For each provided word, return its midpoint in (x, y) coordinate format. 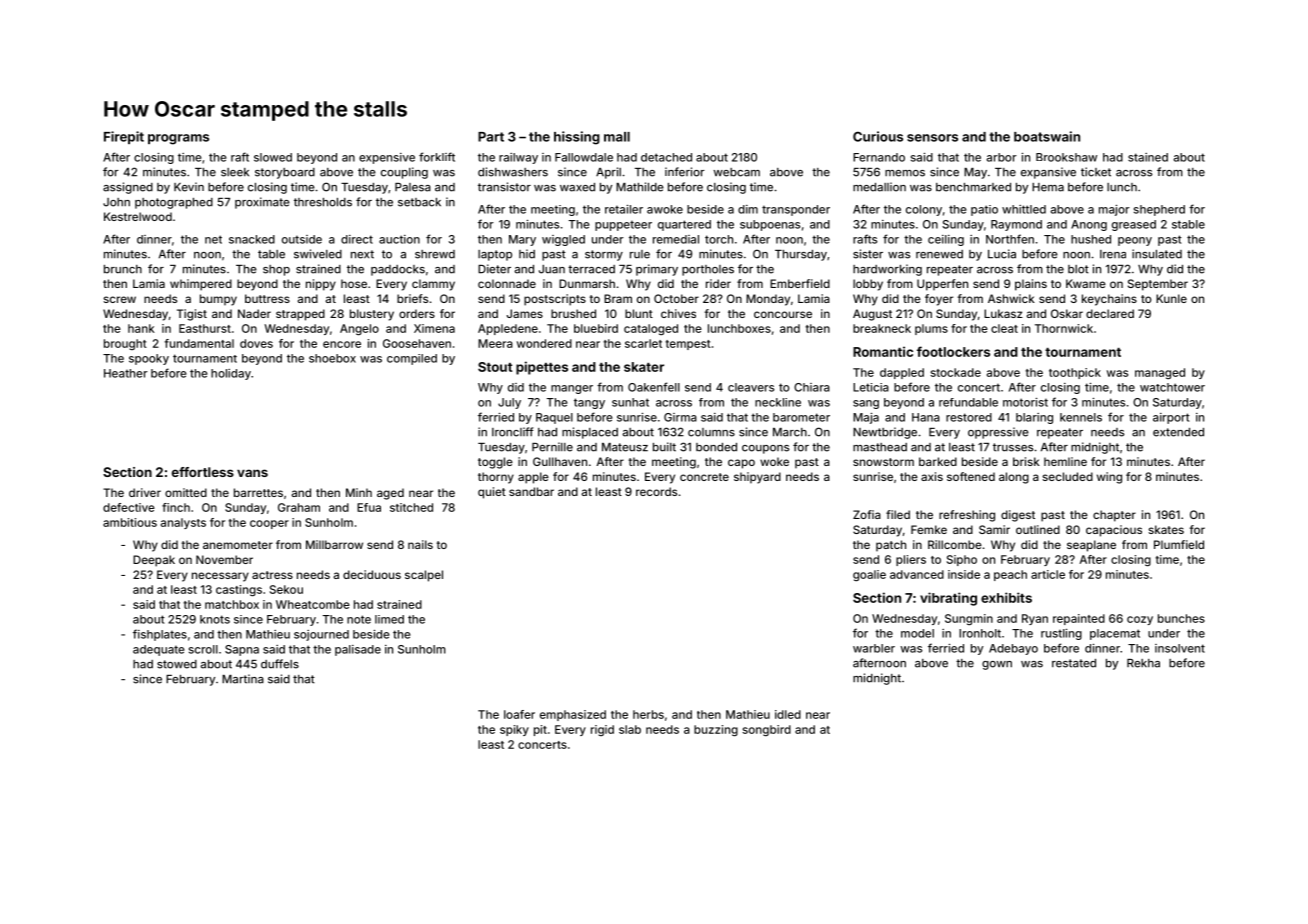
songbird (766, 730)
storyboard (285, 173)
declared (1110, 313)
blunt (639, 313)
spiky (514, 730)
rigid (602, 730)
